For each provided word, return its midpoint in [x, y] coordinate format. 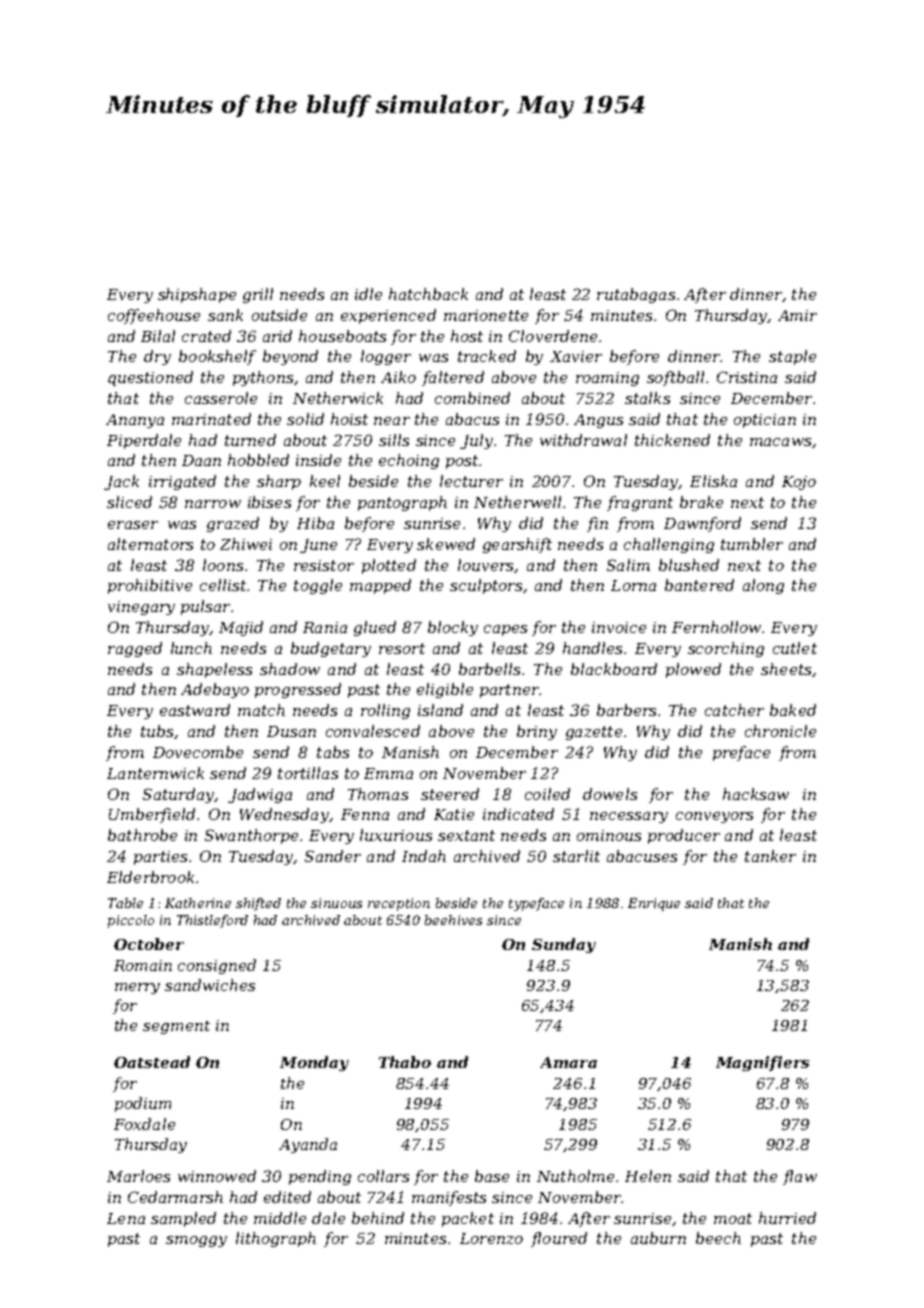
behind [378, 1218]
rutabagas [636, 295]
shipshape [197, 295]
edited [287, 1197]
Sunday [564, 945]
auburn [658, 1238]
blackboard [614, 669]
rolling [385, 711]
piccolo [131, 921]
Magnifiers [762, 1063]
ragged [135, 649]
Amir [797, 315]
